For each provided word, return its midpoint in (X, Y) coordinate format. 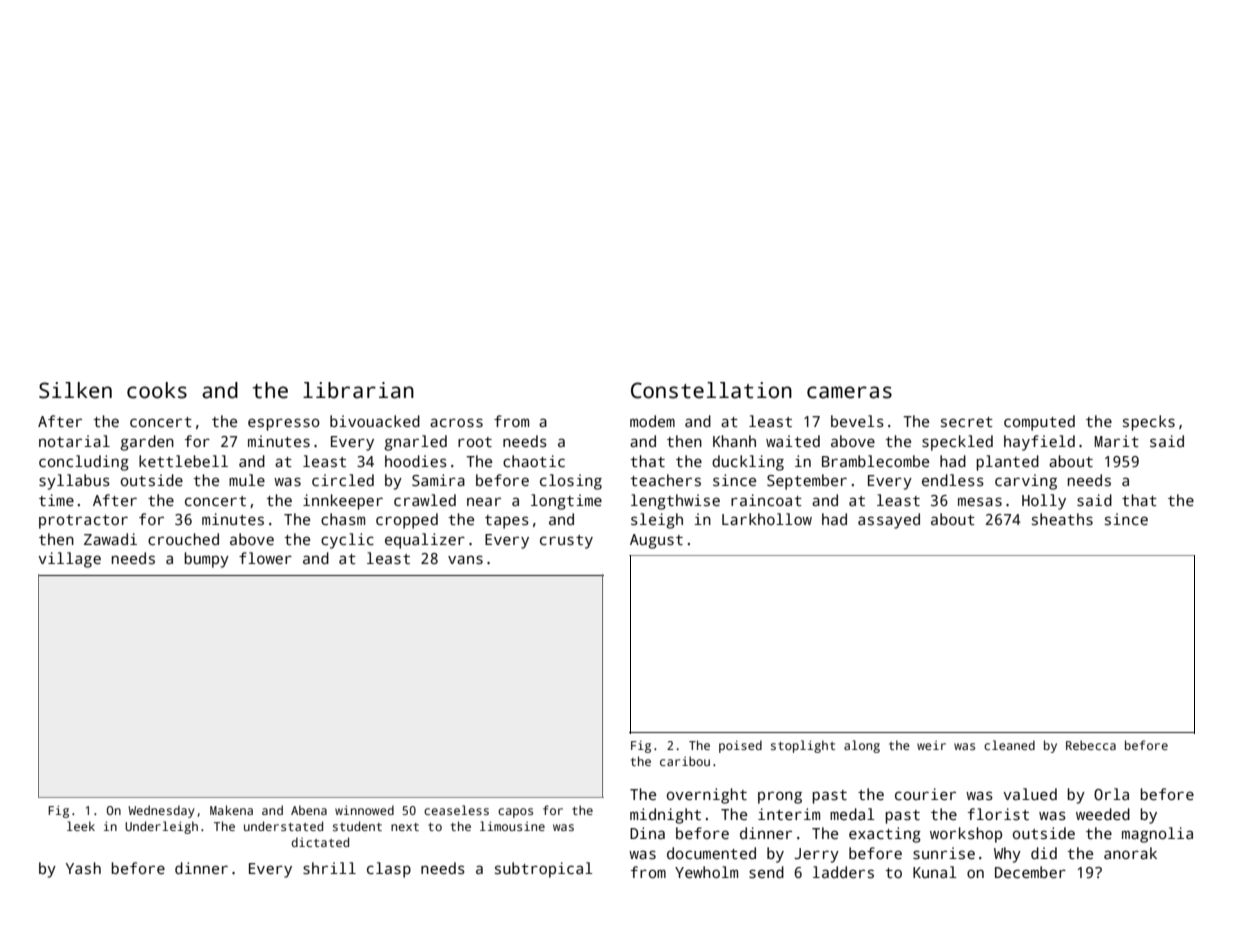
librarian (358, 390)
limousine (512, 826)
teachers (665, 480)
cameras (849, 392)
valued (1030, 794)
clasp (389, 870)
